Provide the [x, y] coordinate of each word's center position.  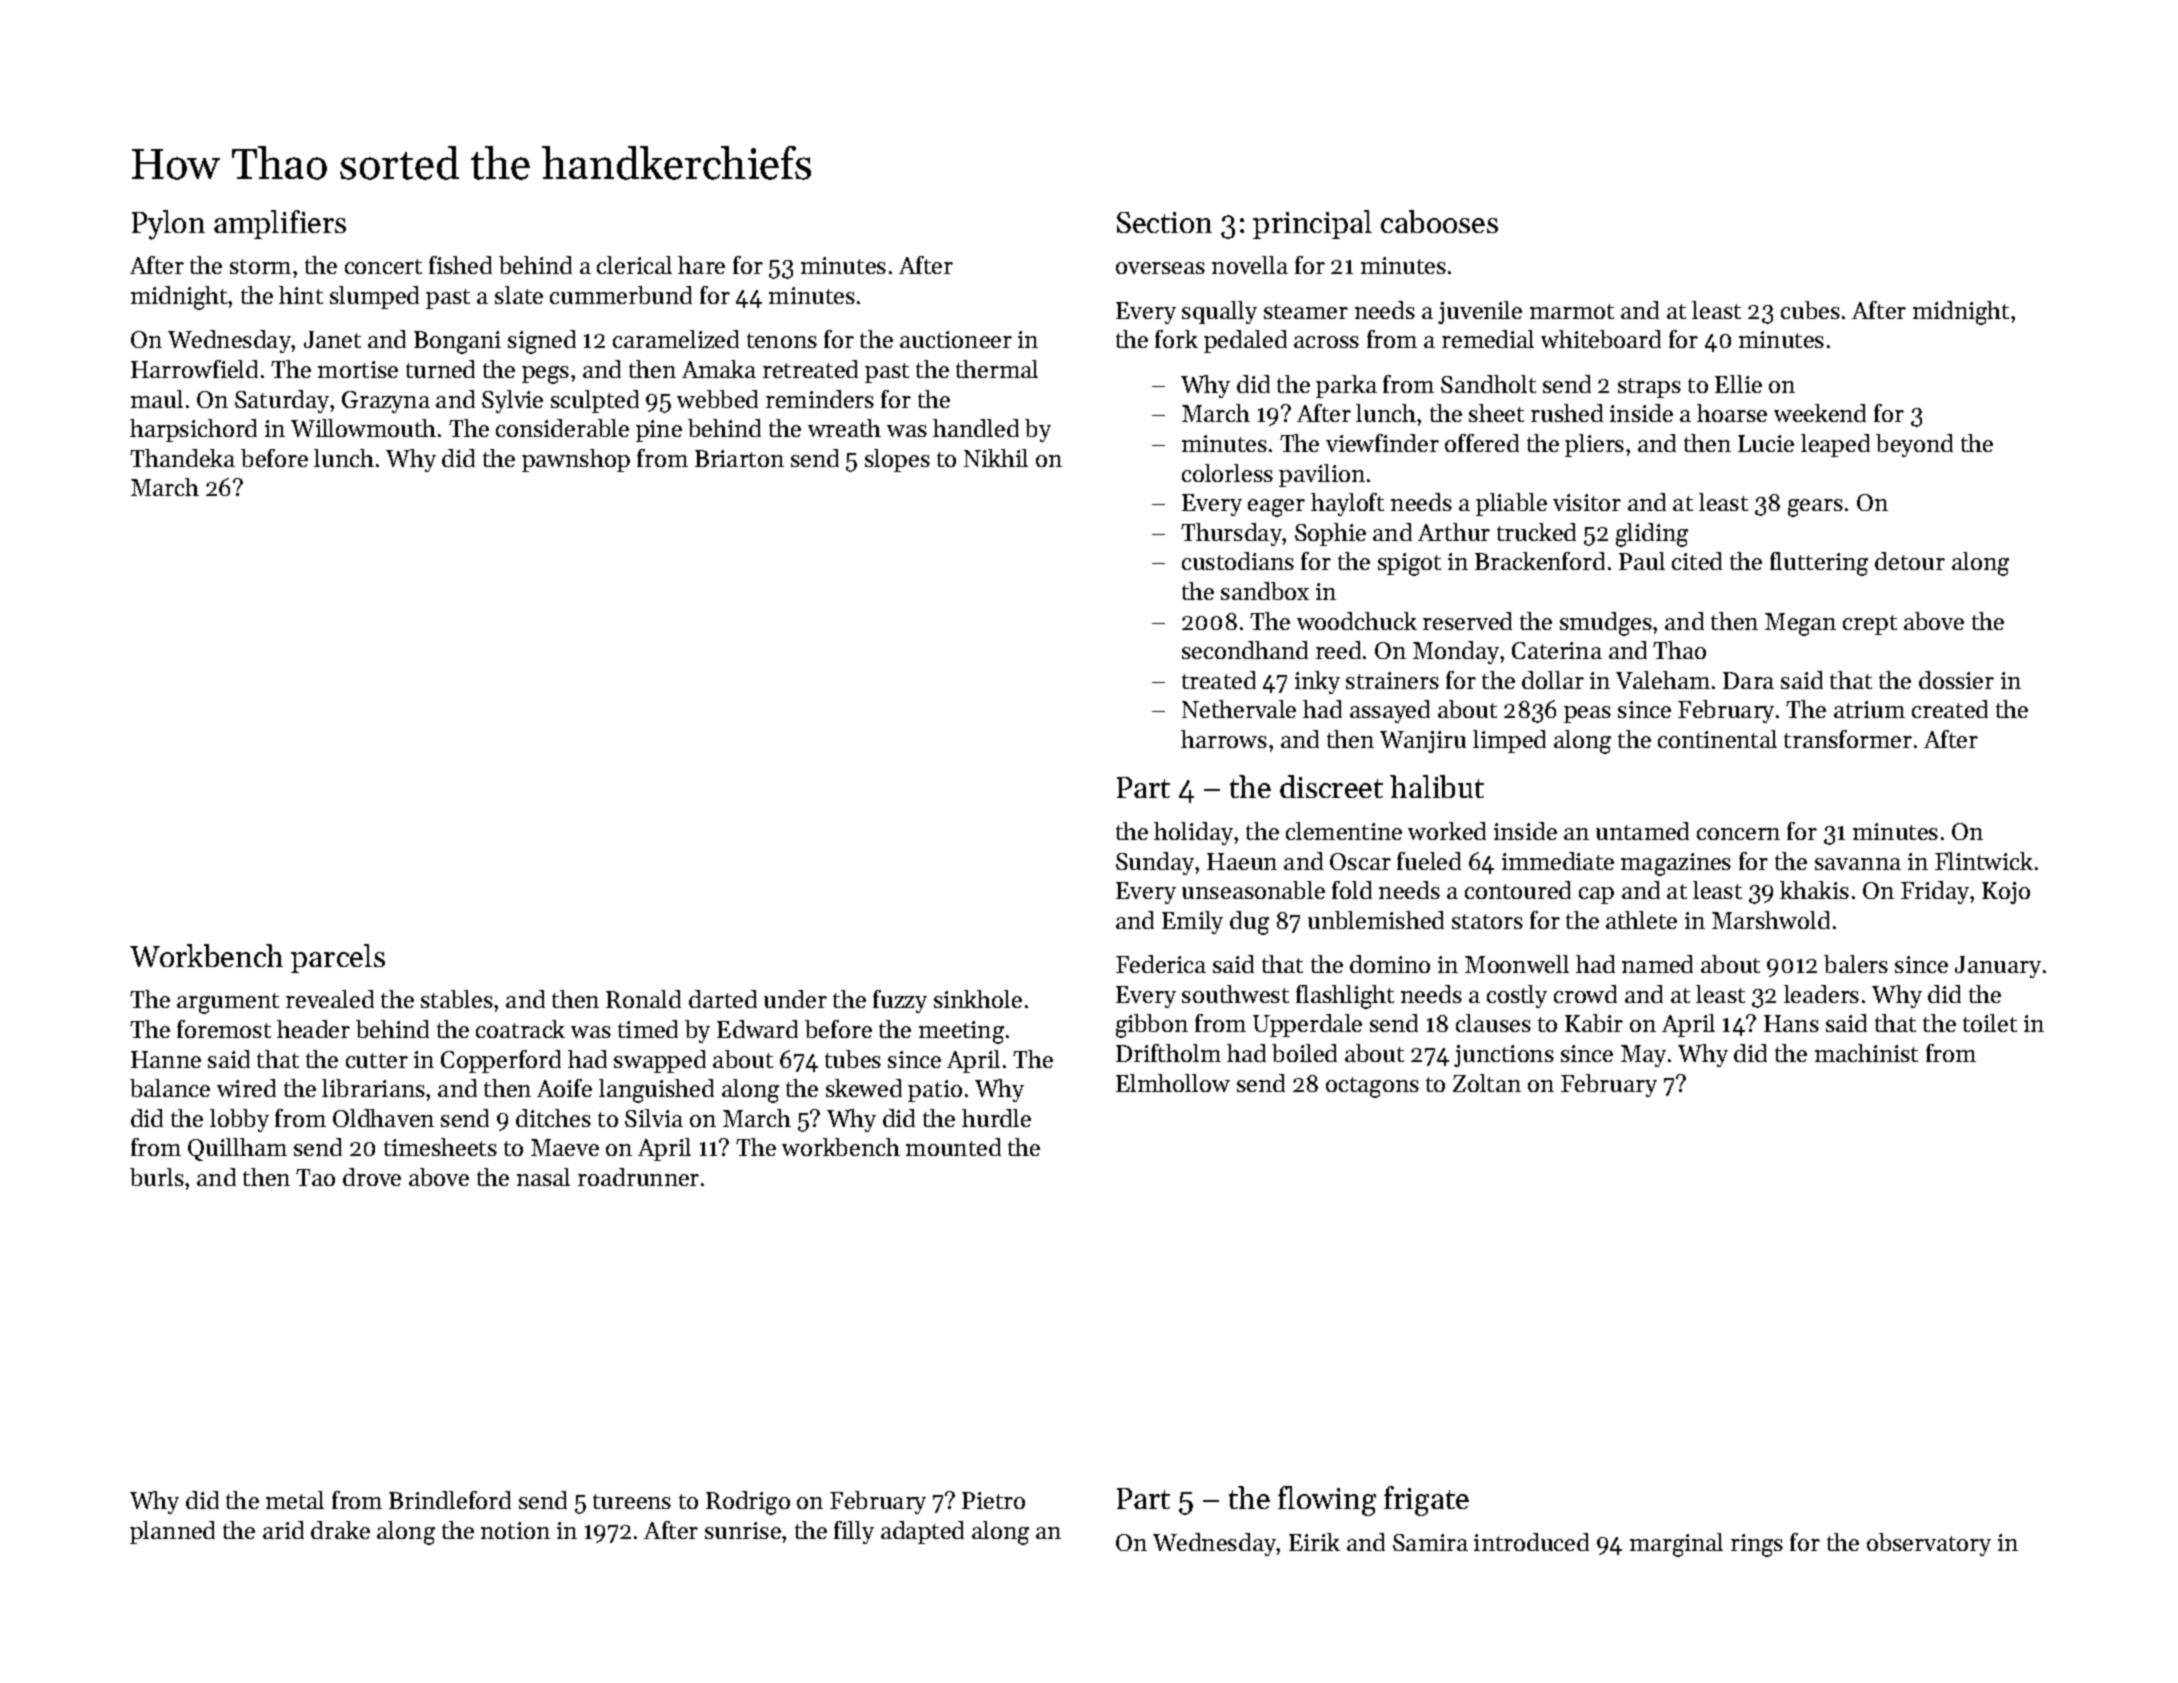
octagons [1372, 1087]
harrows [1224, 739]
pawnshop [576, 460]
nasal [543, 1177]
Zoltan [1487, 1083]
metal [295, 1500]
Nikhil [996, 458]
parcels [338, 958]
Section [1164, 222]
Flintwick [1984, 861]
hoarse [1732, 413]
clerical [634, 265]
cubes [1810, 310]
